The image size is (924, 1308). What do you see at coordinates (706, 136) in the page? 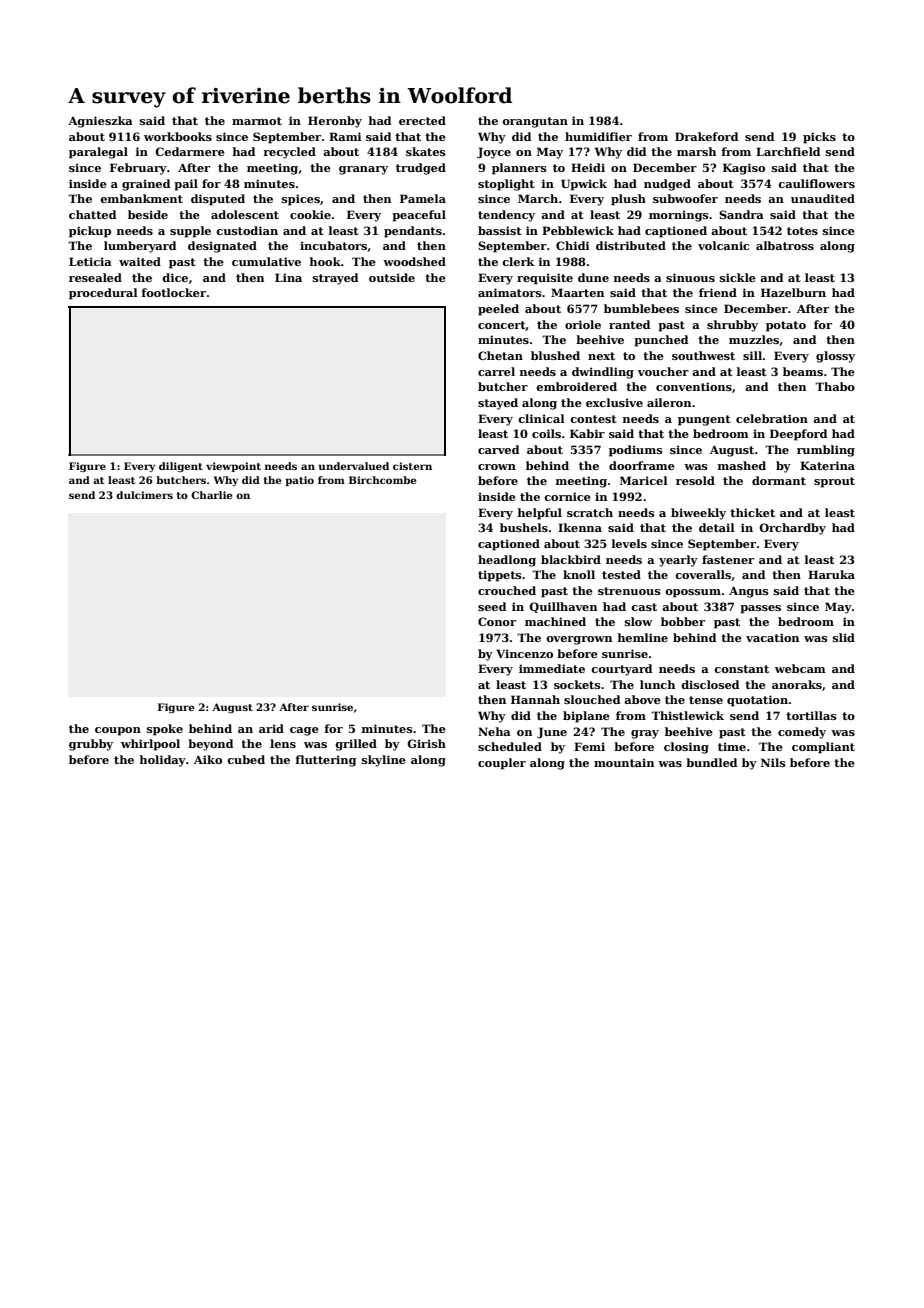
I see `Drakeford` at bounding box center [706, 136].
